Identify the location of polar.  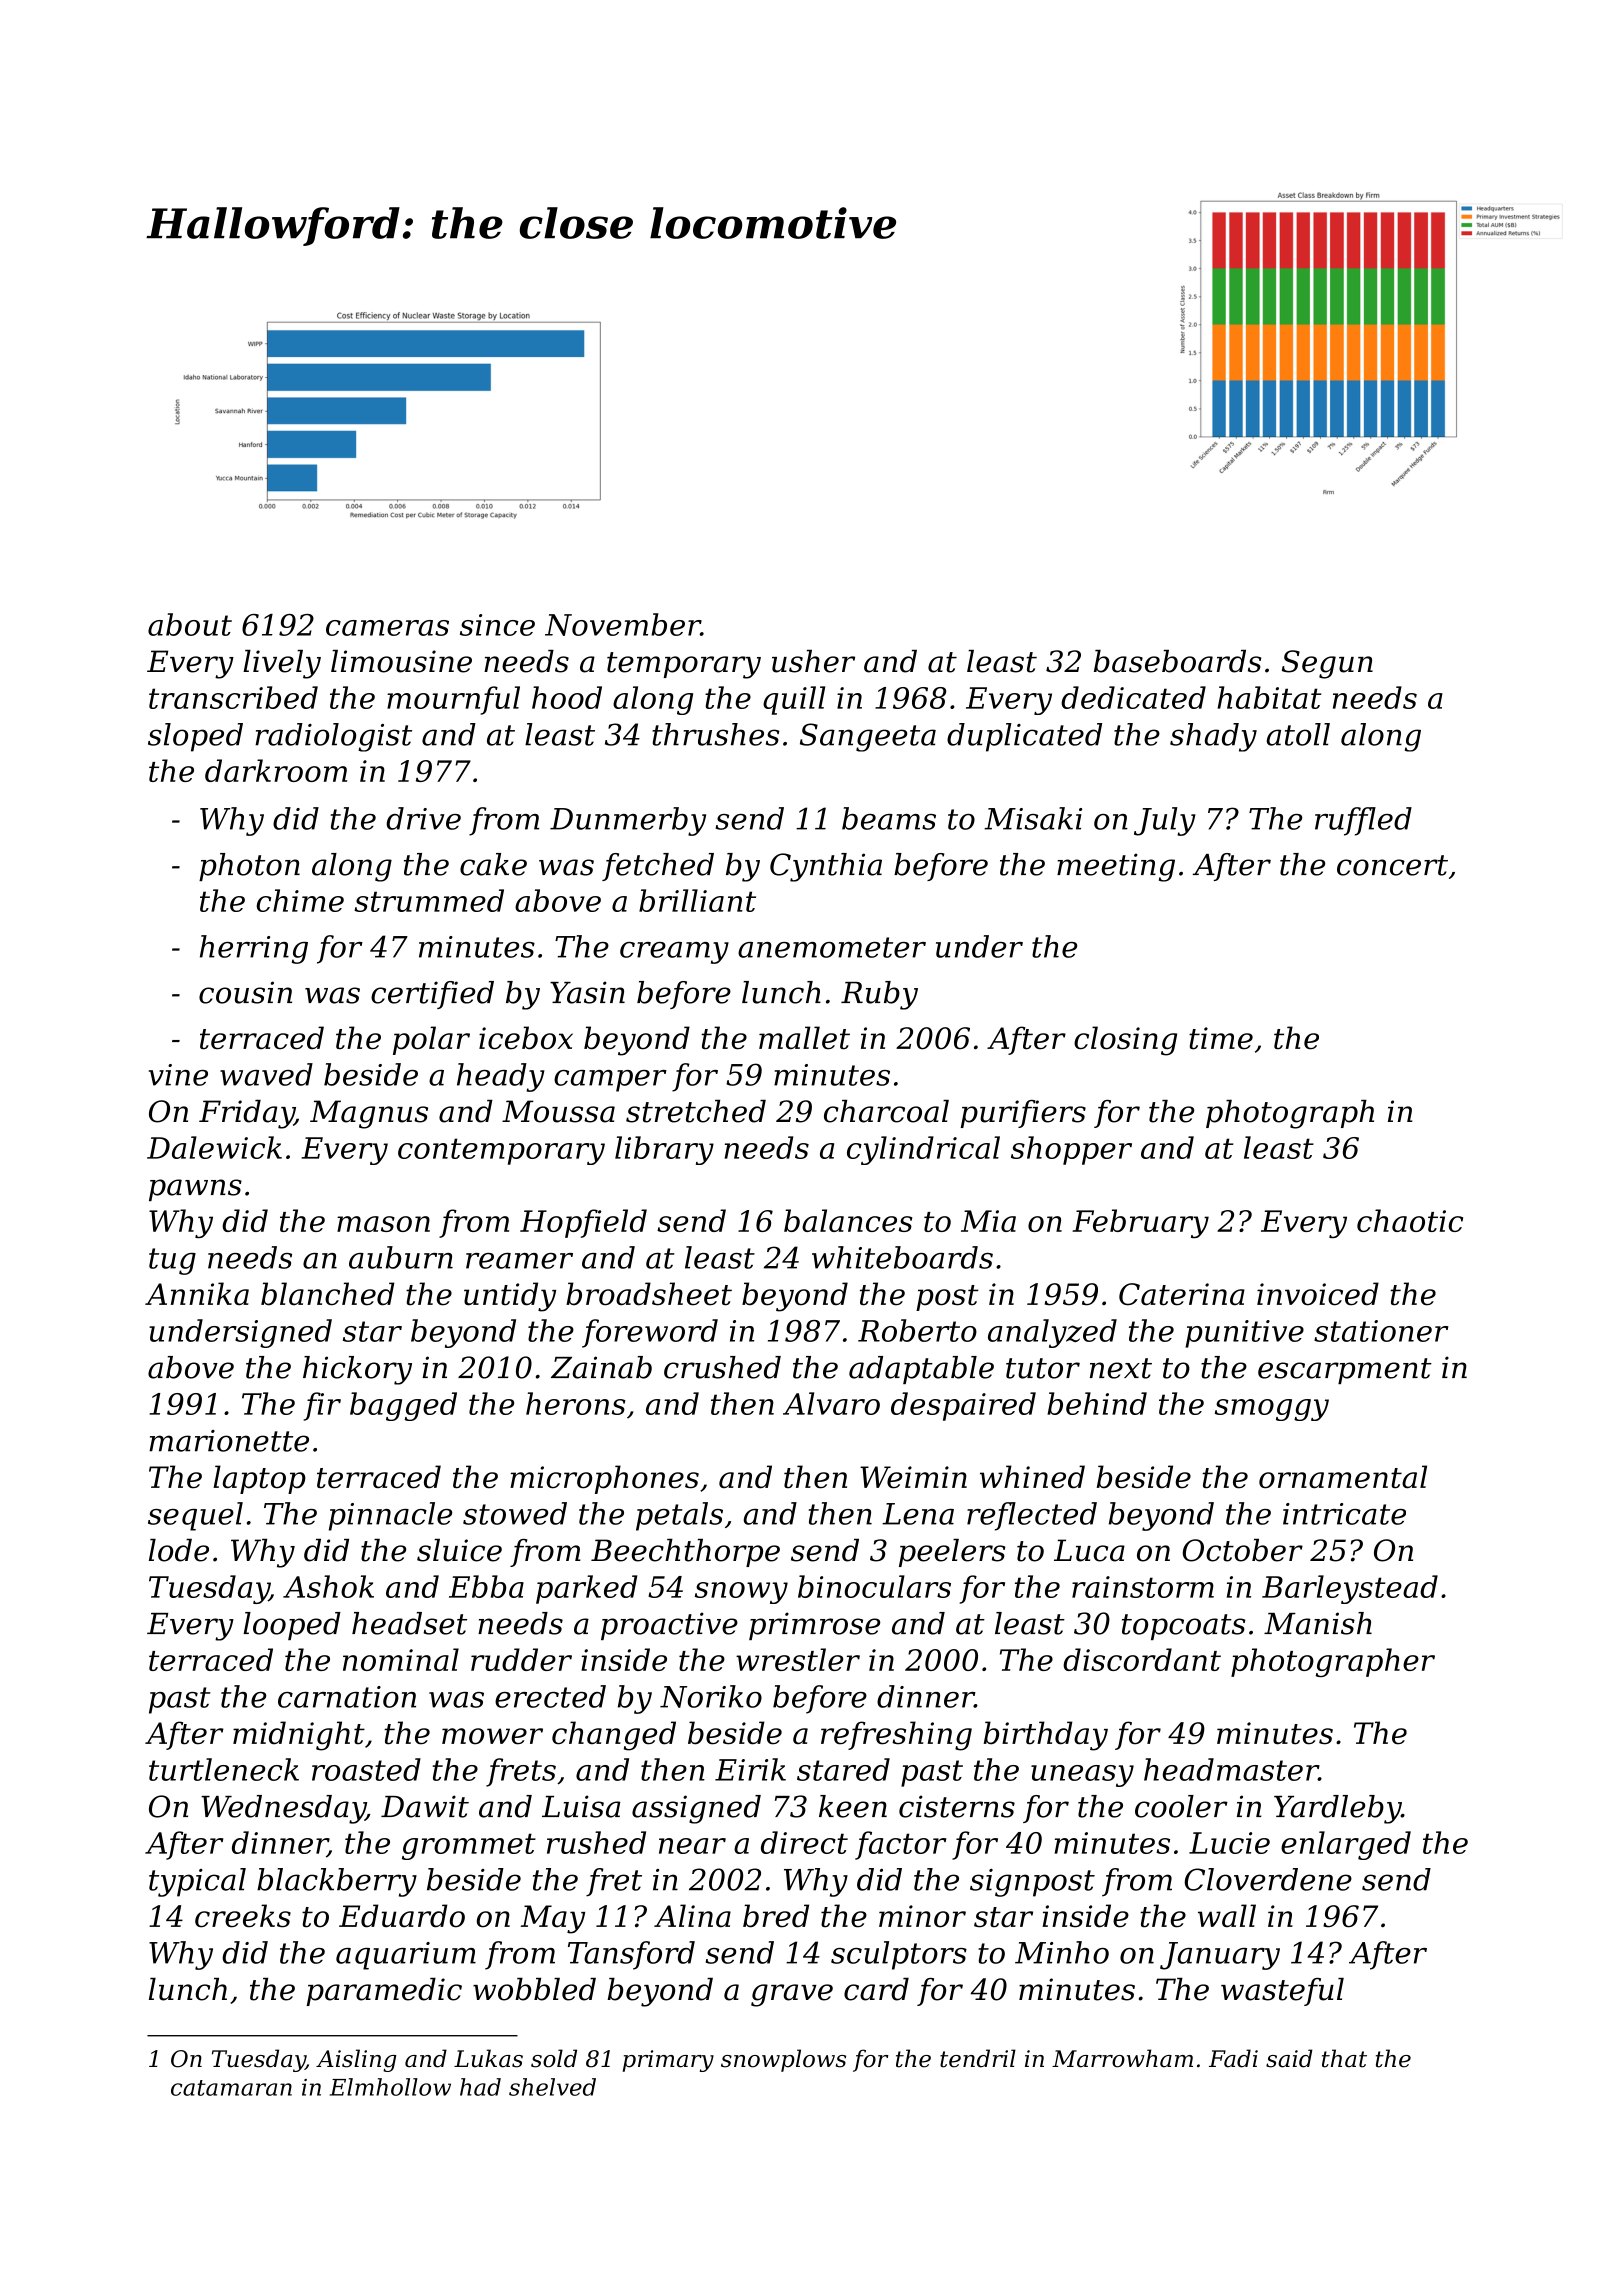
(431, 1040).
